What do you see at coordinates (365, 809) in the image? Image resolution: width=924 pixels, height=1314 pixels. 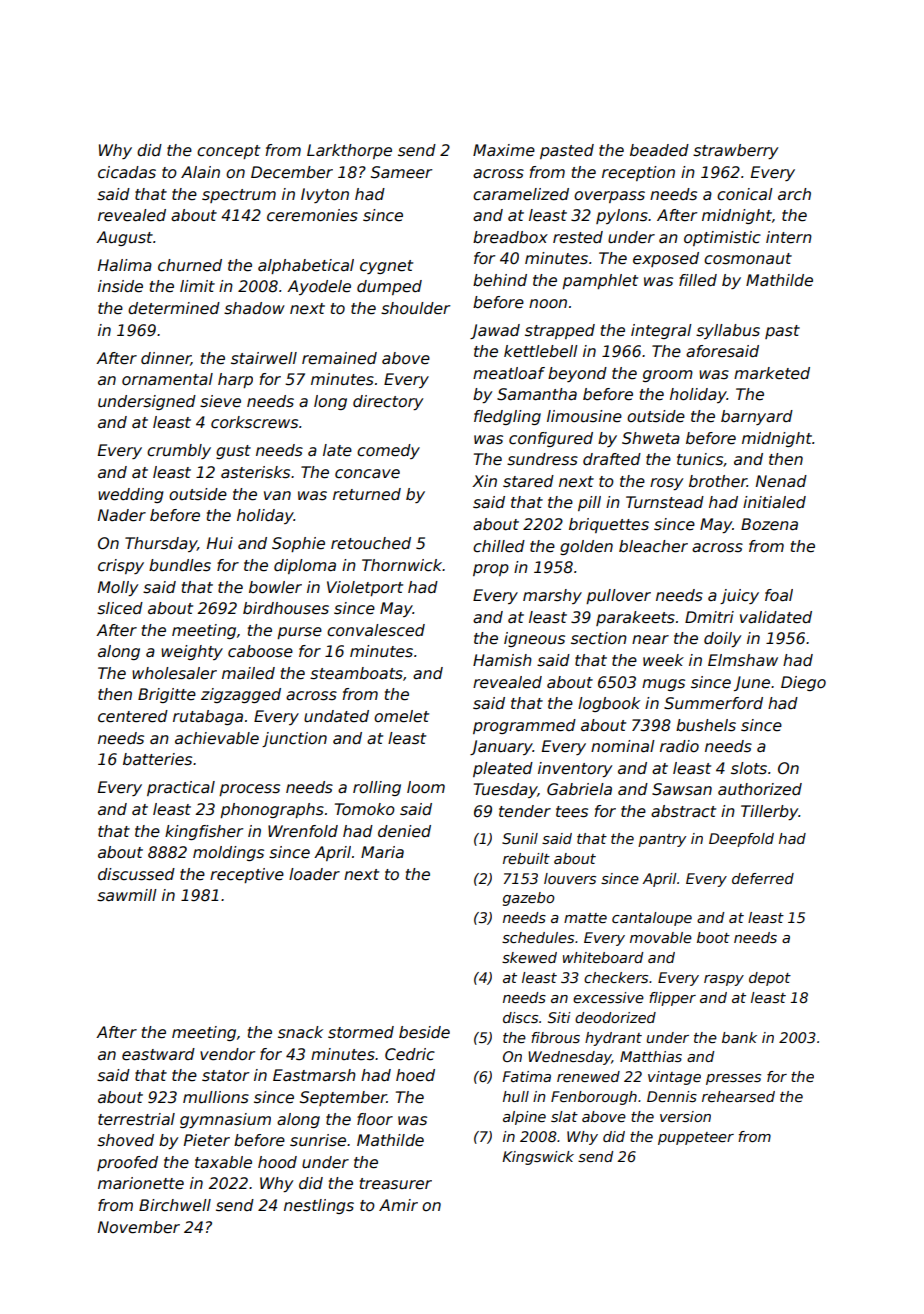 I see `Tomoko` at bounding box center [365, 809].
